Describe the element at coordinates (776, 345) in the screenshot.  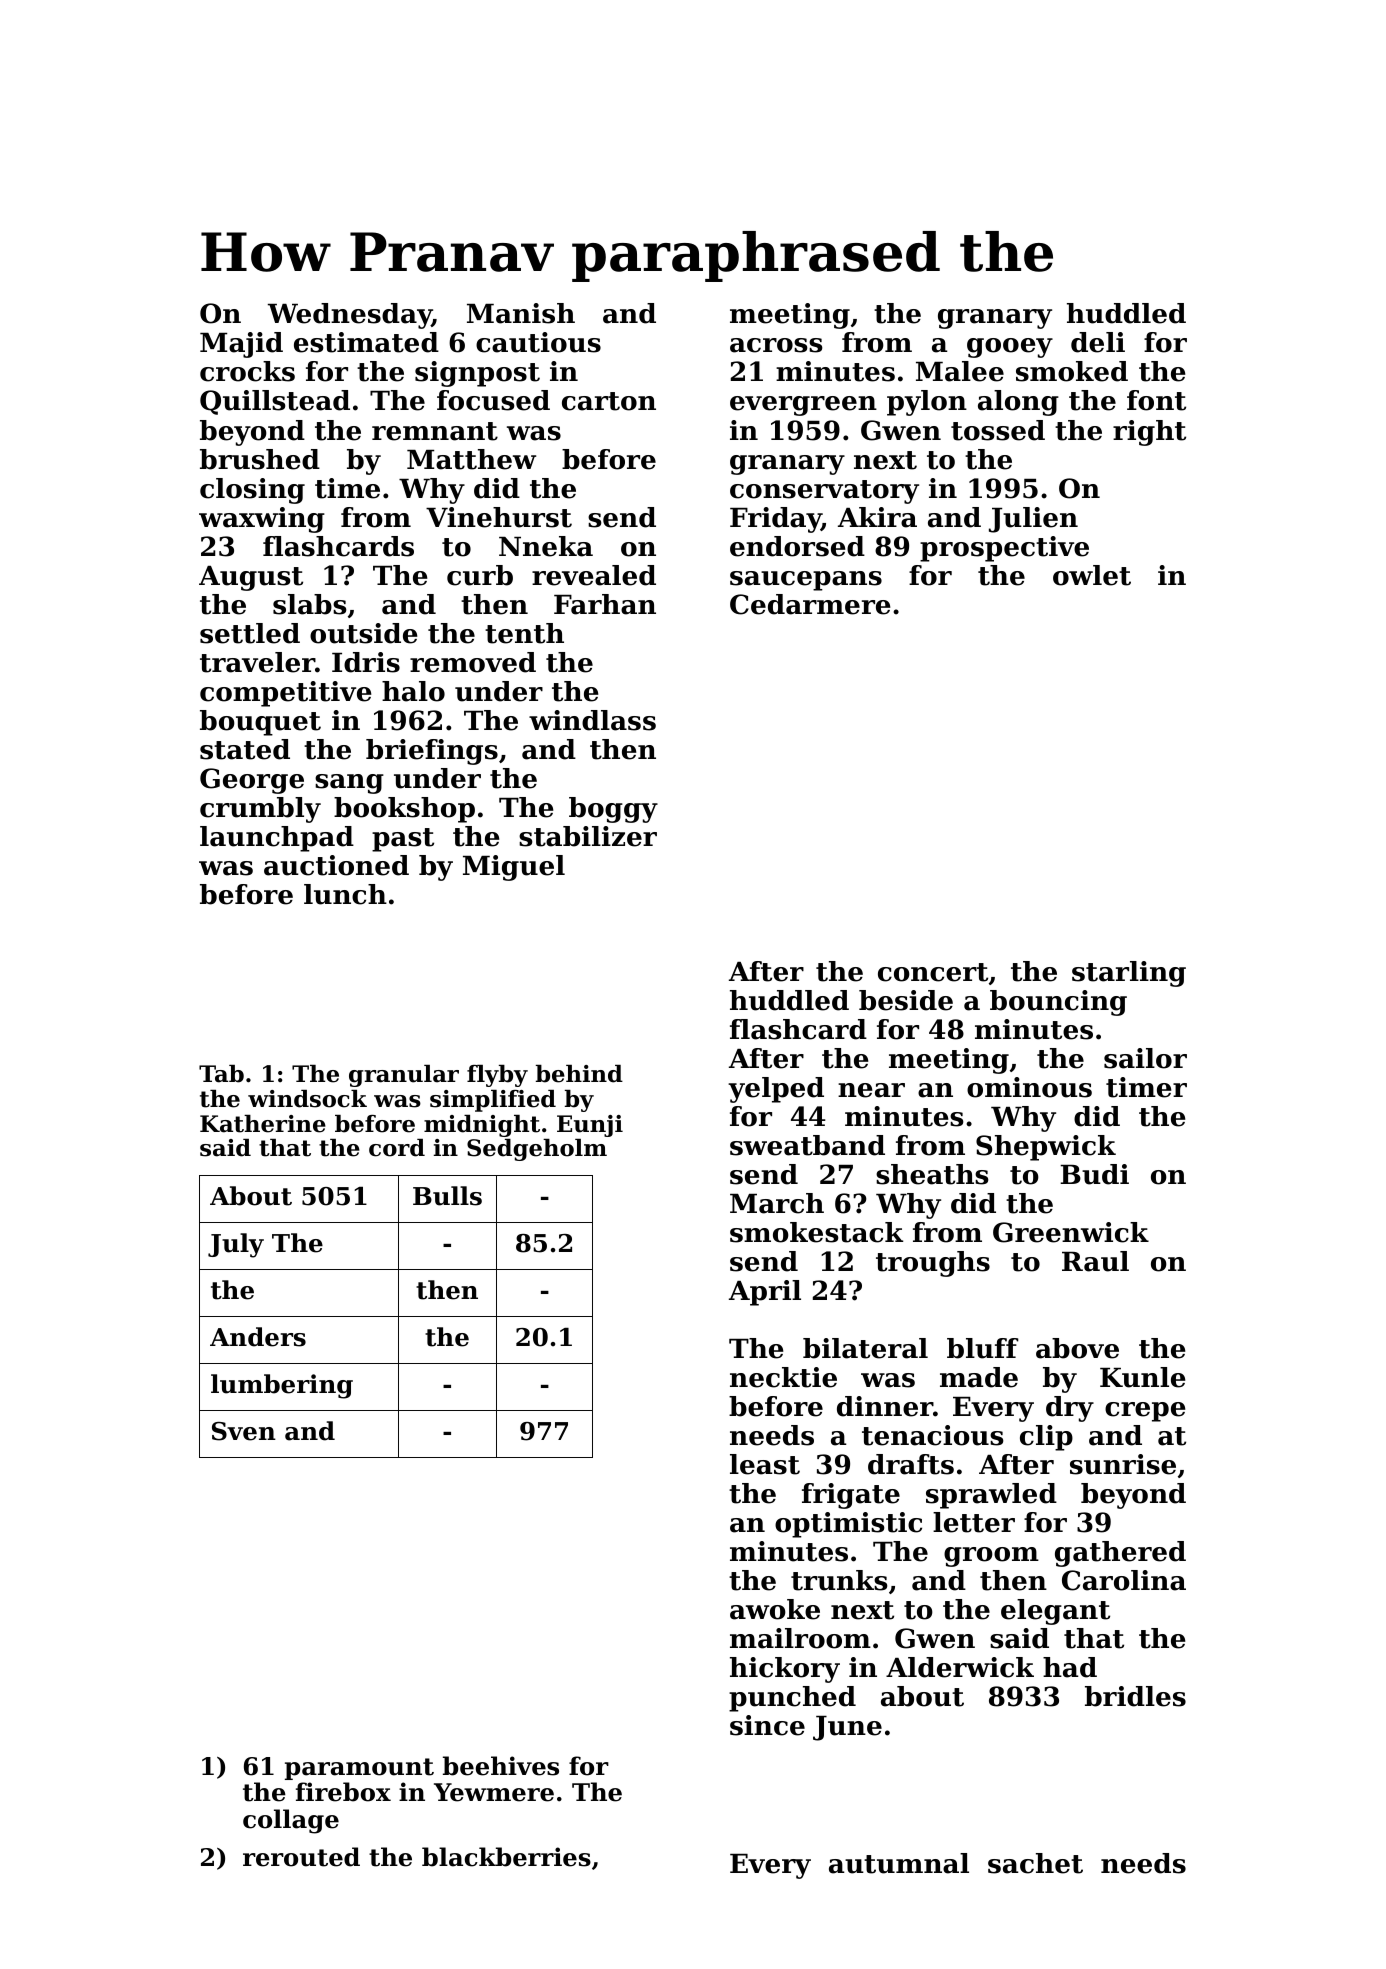
I see `across` at that location.
